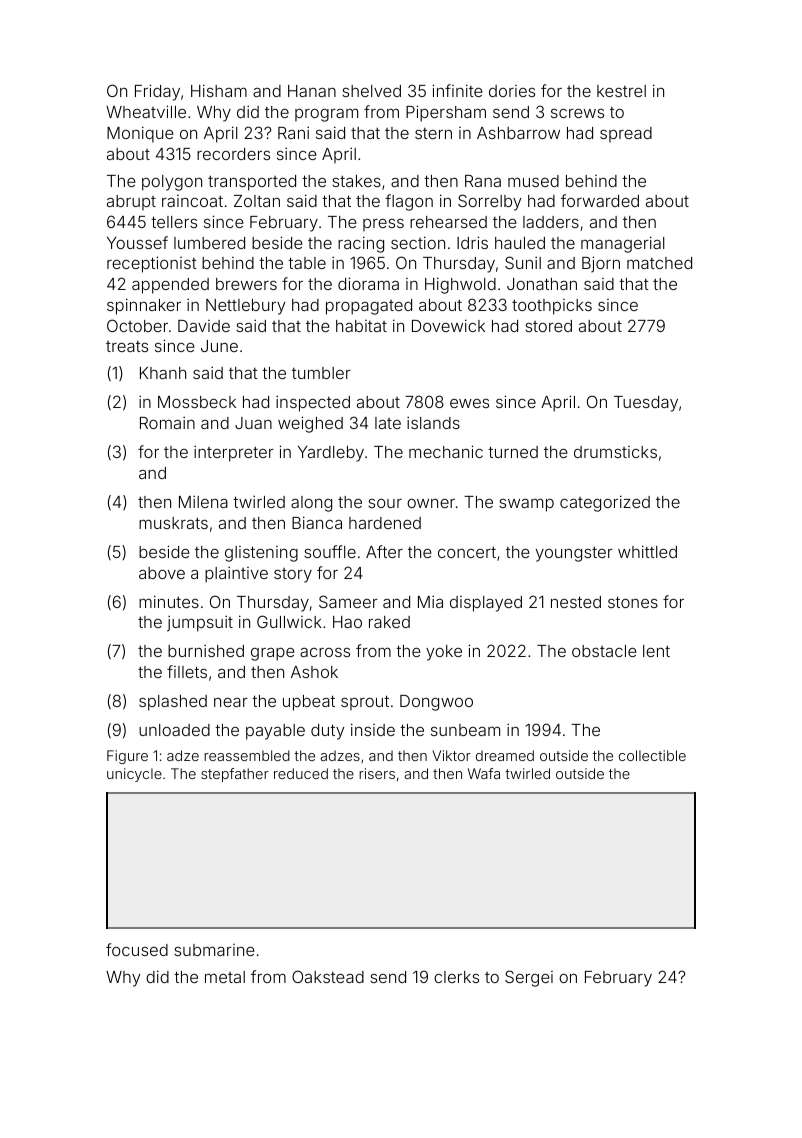 This image has width=802, height=1138. What do you see at coordinates (444, 653) in the image?
I see `yoke` at bounding box center [444, 653].
